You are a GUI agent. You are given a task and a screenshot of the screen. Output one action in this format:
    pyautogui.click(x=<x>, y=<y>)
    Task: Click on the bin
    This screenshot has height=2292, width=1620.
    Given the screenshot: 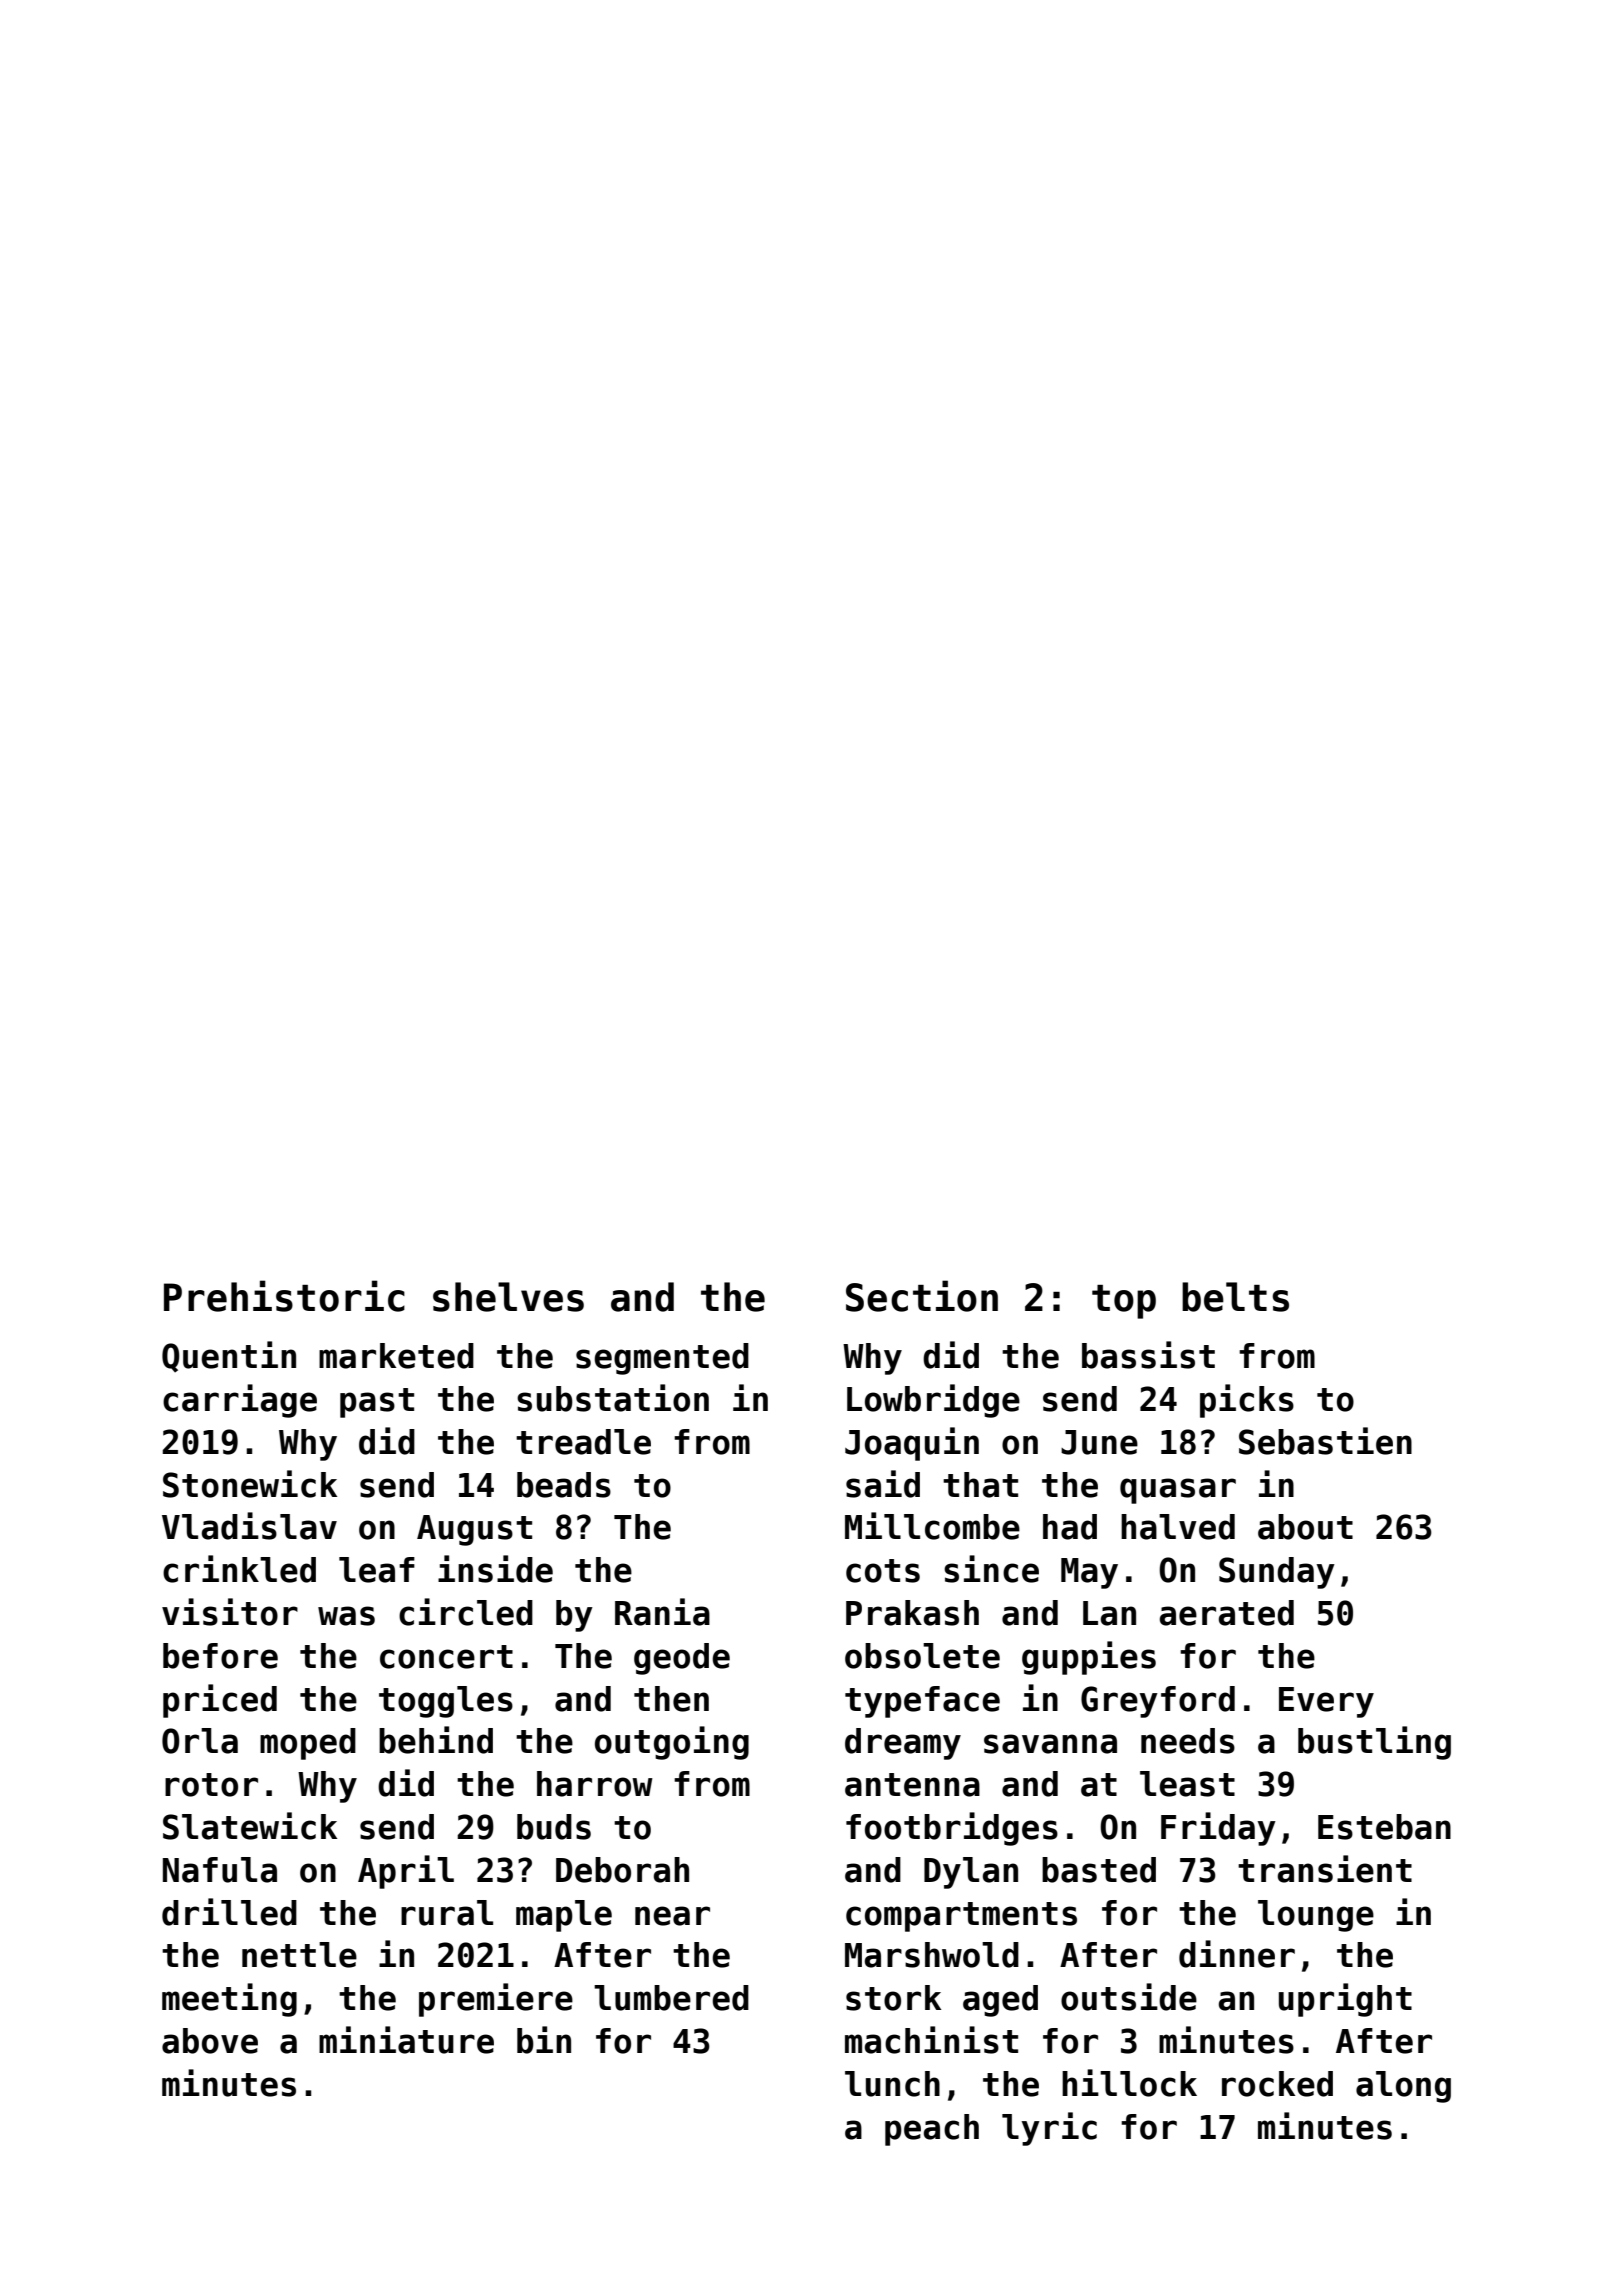 What is the action you would take?
    pyautogui.click(x=544, y=2040)
